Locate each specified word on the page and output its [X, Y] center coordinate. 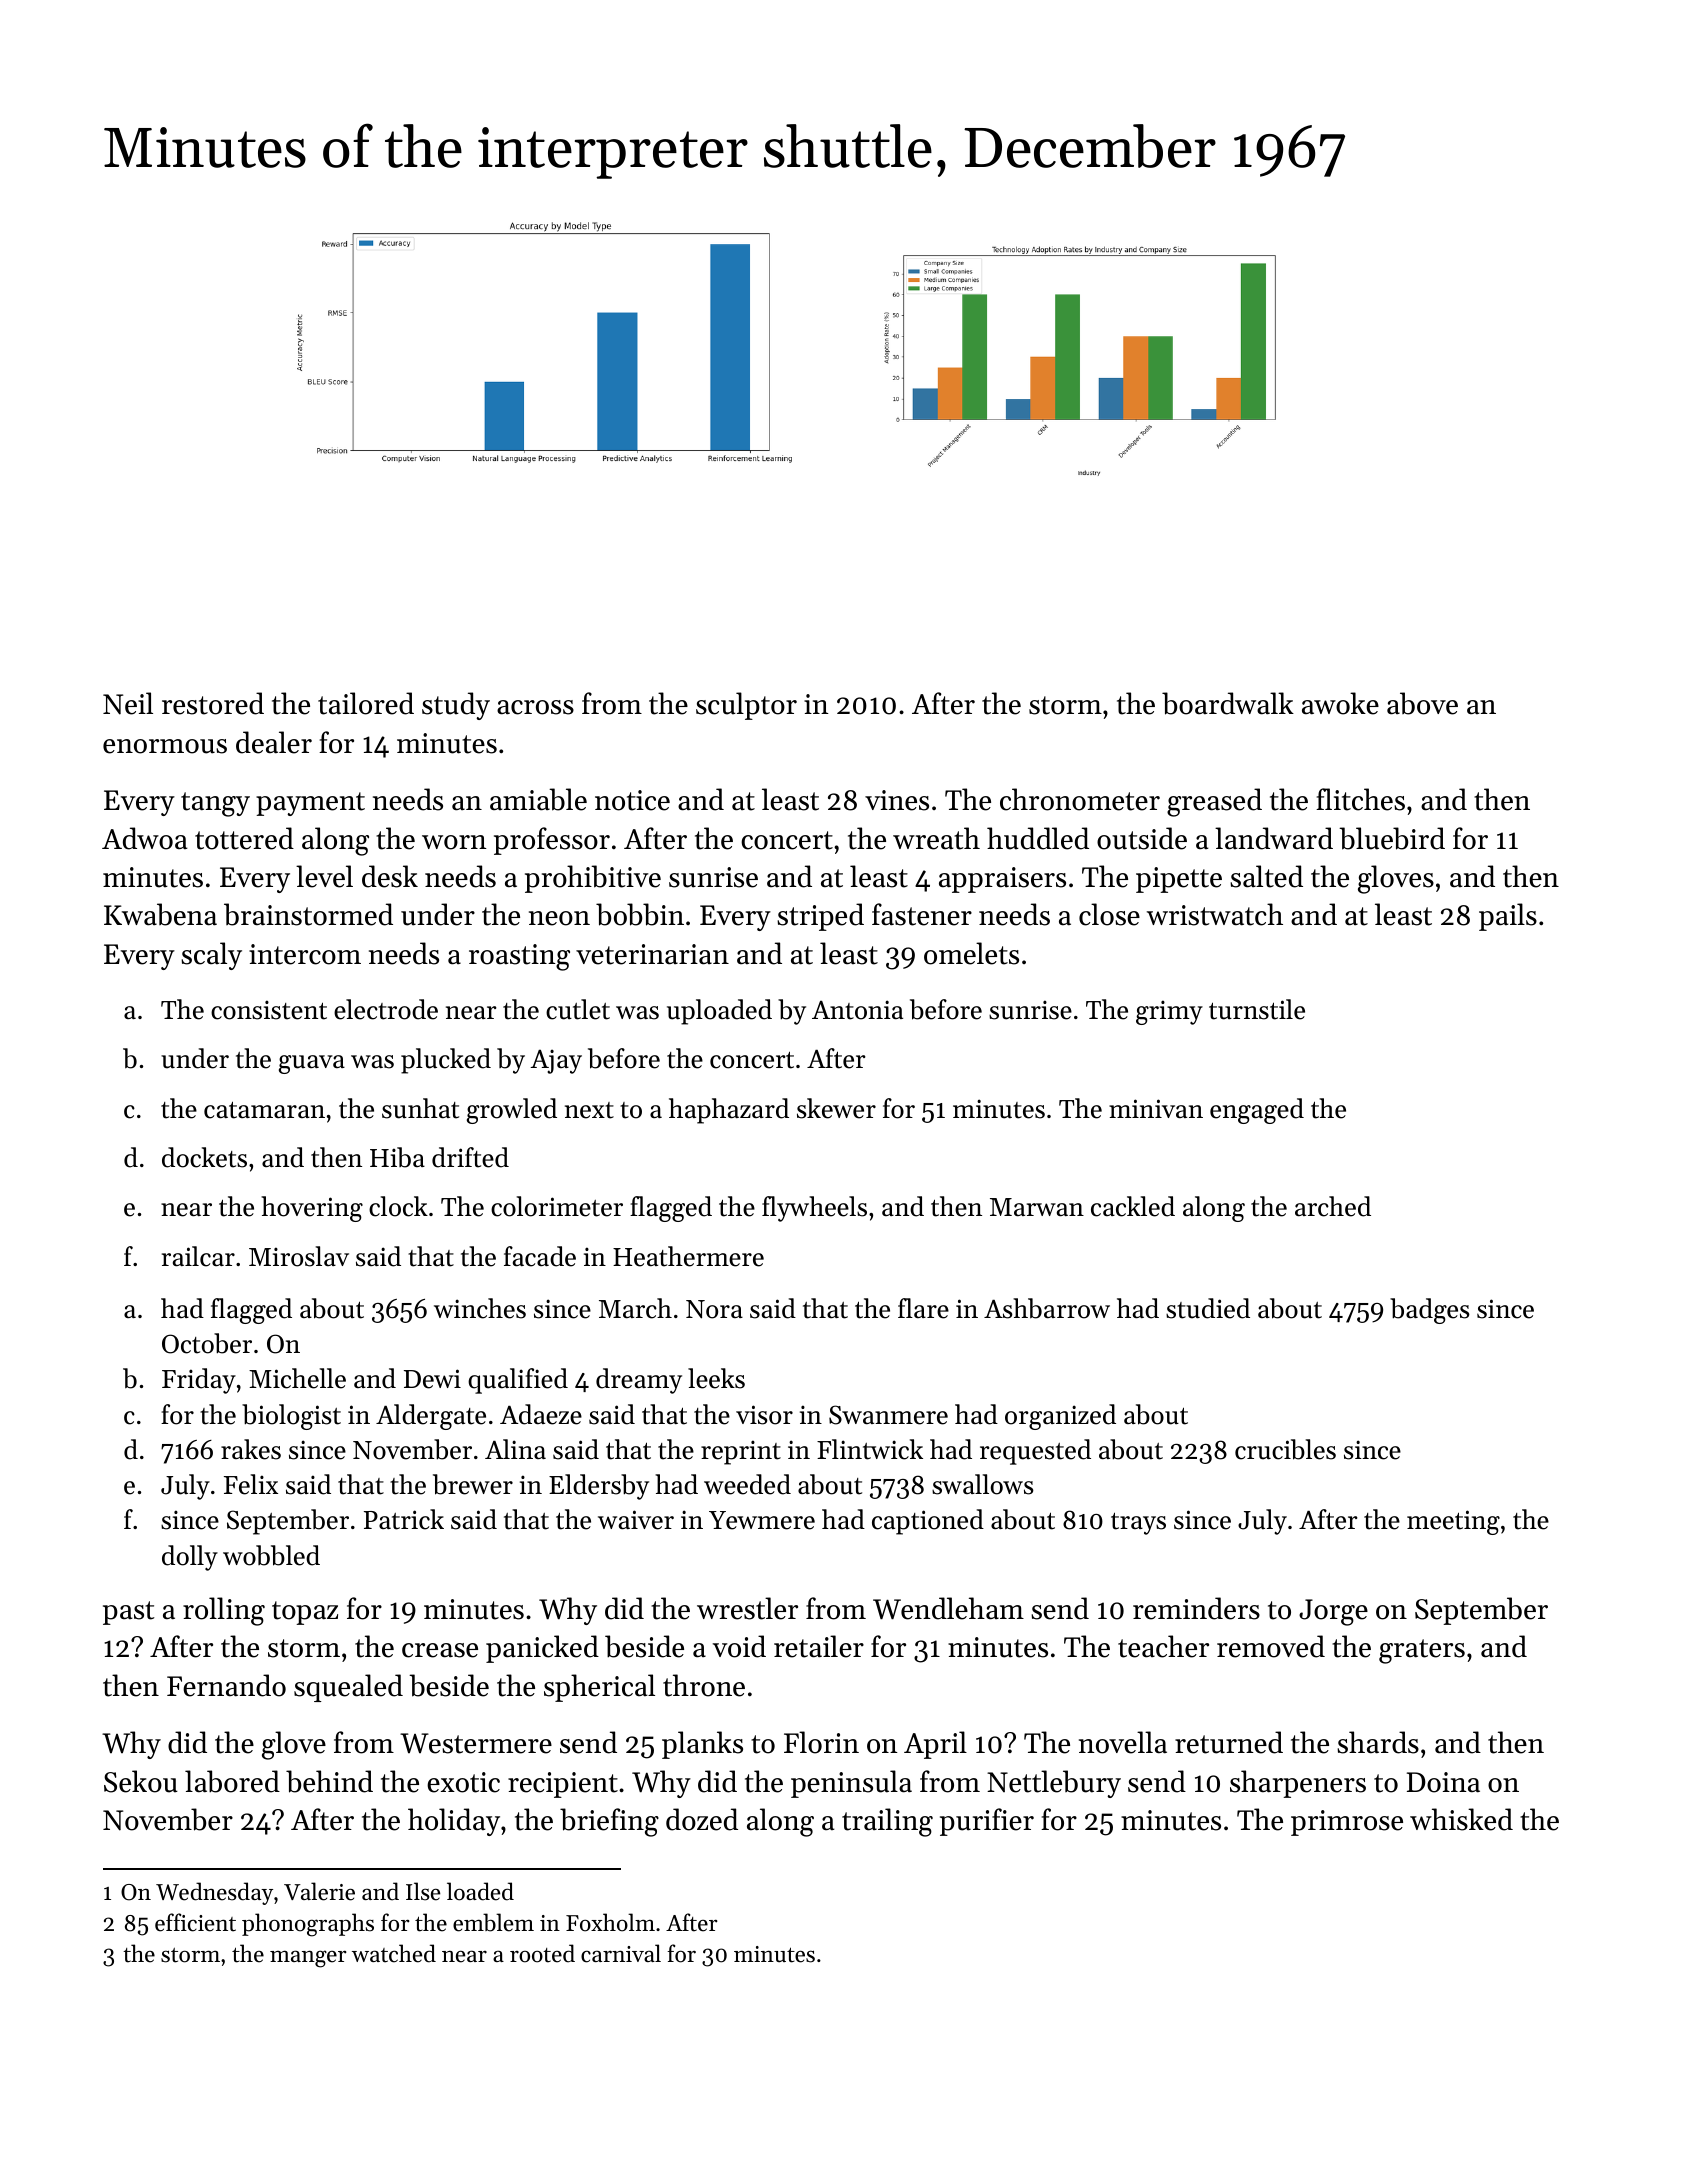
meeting [1453, 1522]
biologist [291, 1417]
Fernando [226, 1685]
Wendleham [948, 1608]
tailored [366, 703]
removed [1271, 1646]
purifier [987, 1822]
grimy [1169, 1012]
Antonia [857, 1010]
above [1422, 703]
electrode [386, 1009]
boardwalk [1228, 703]
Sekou [141, 1781]
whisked [1461, 1819]
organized [1060, 1417]
